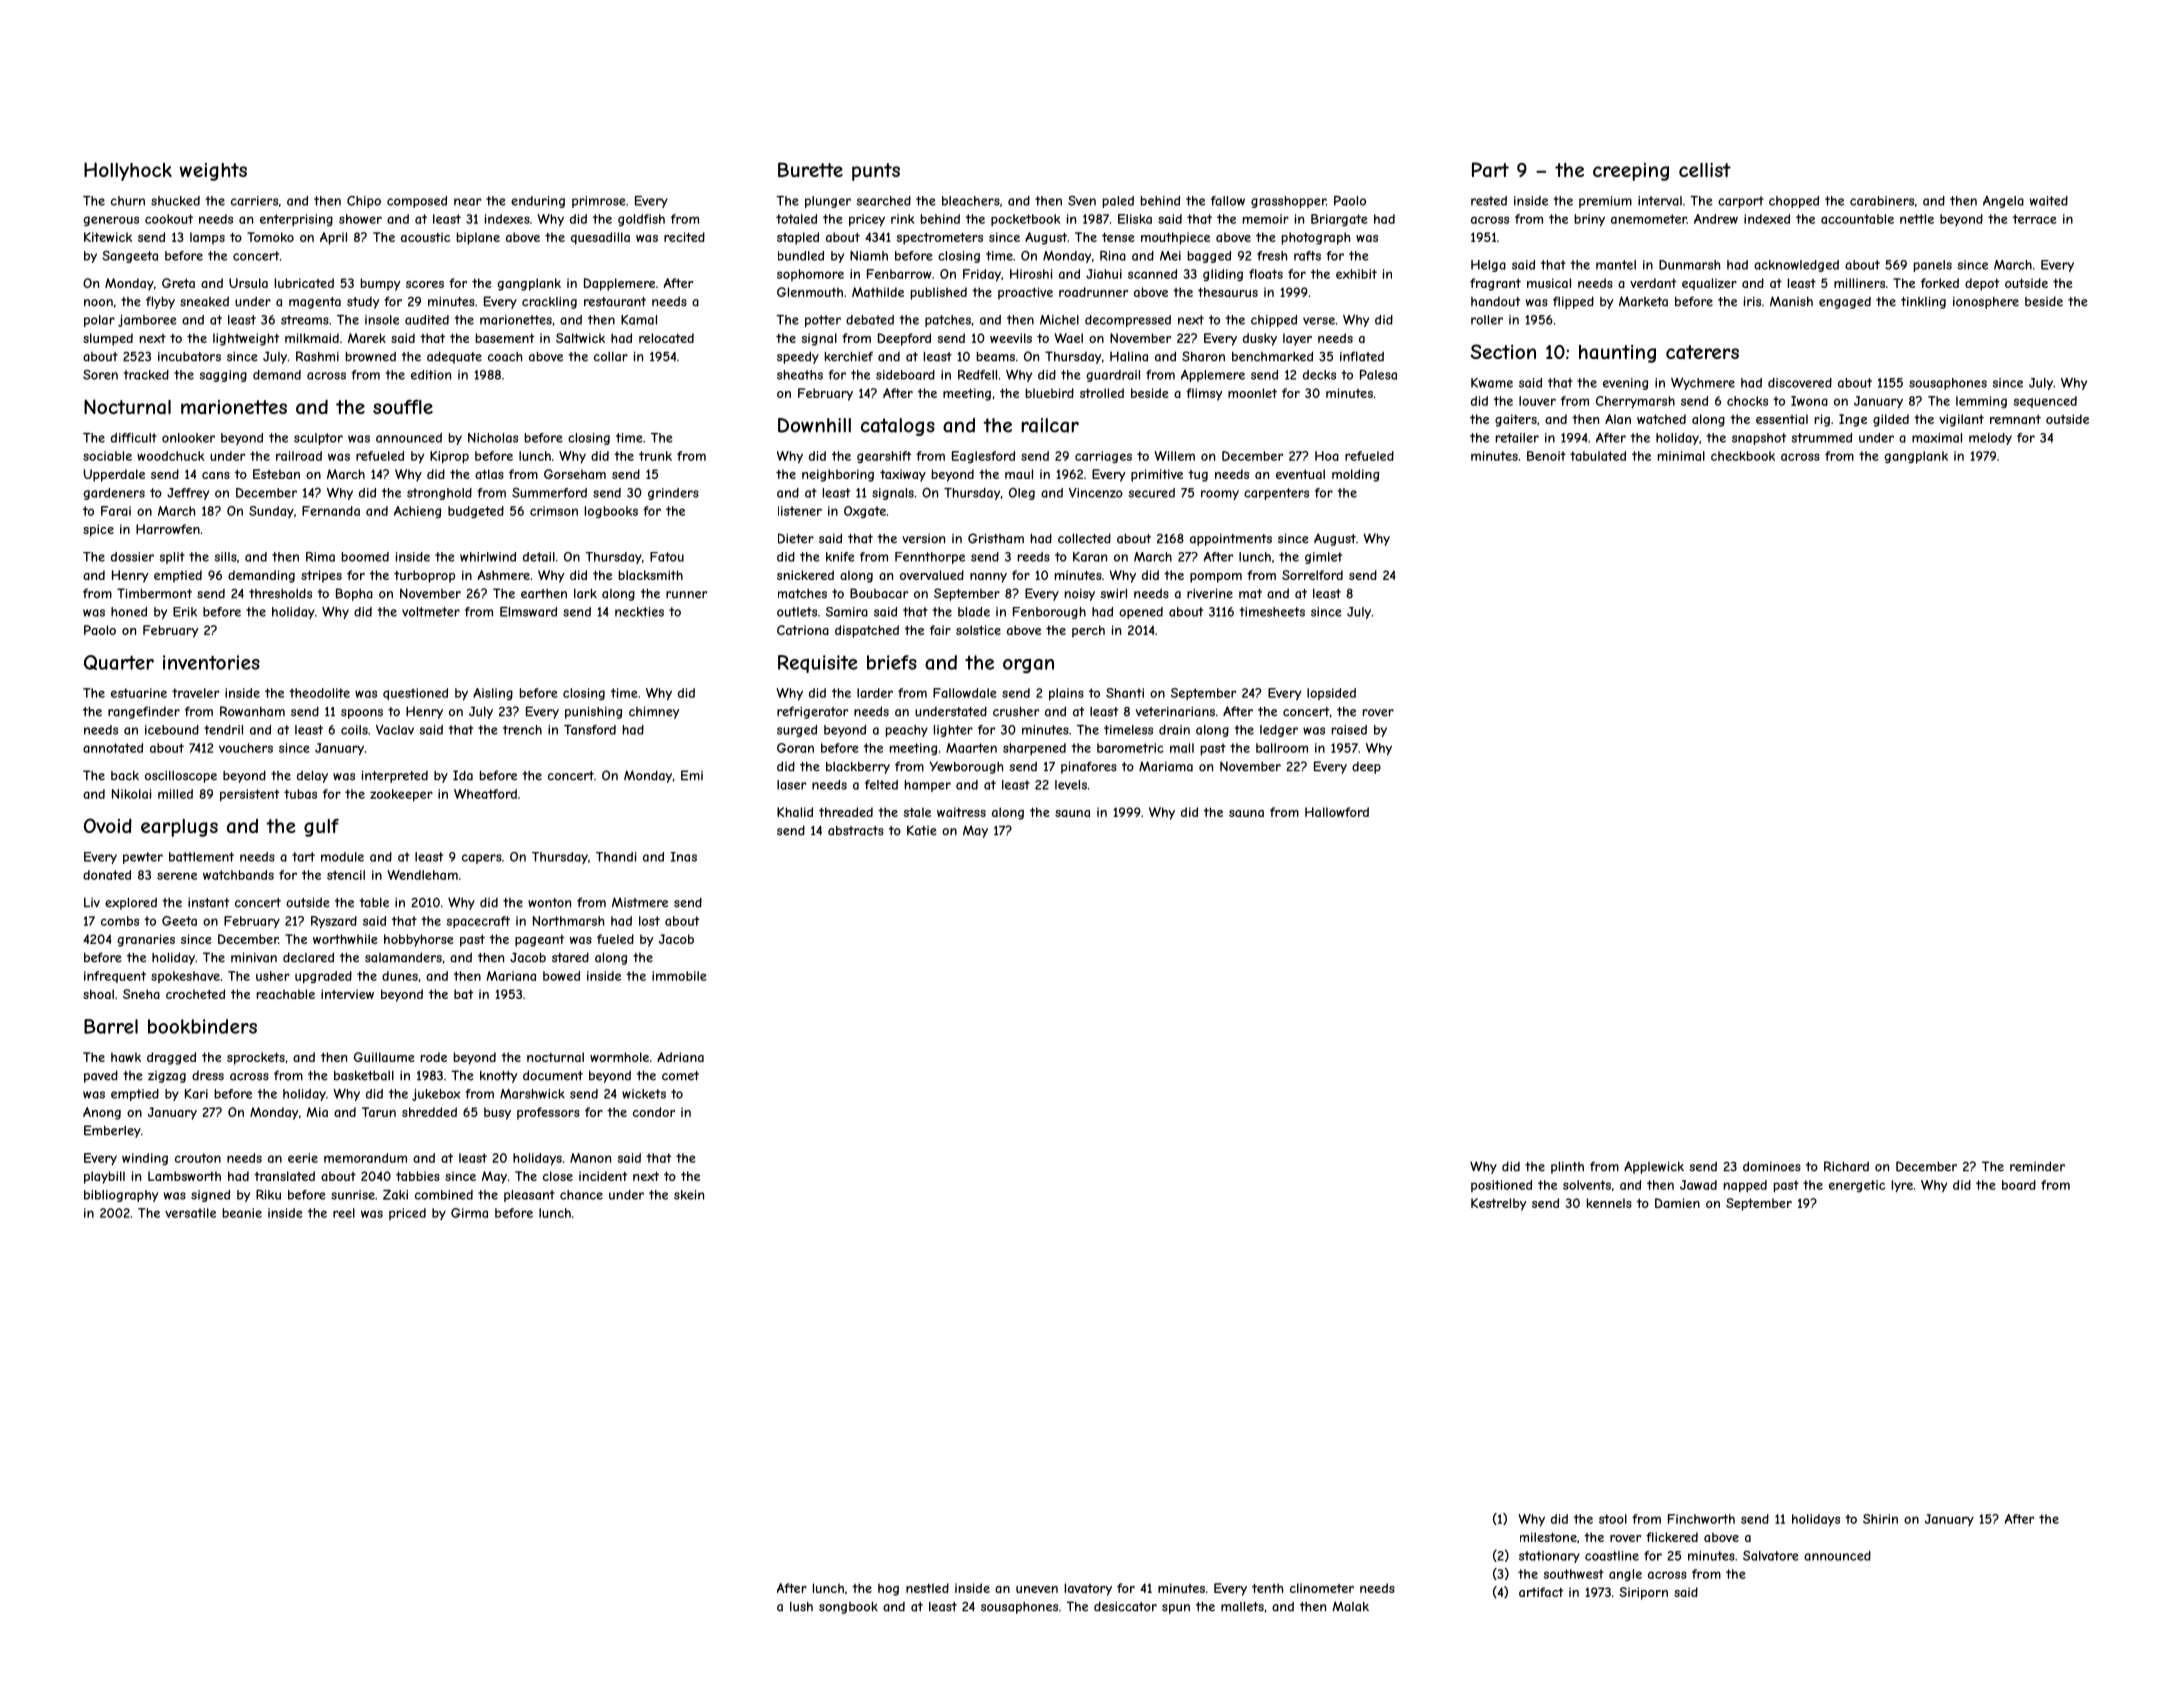 Image resolution: width=2178 pixels, height=1683 pixels. What do you see at coordinates (1331, 694) in the image?
I see `lopsided` at bounding box center [1331, 694].
